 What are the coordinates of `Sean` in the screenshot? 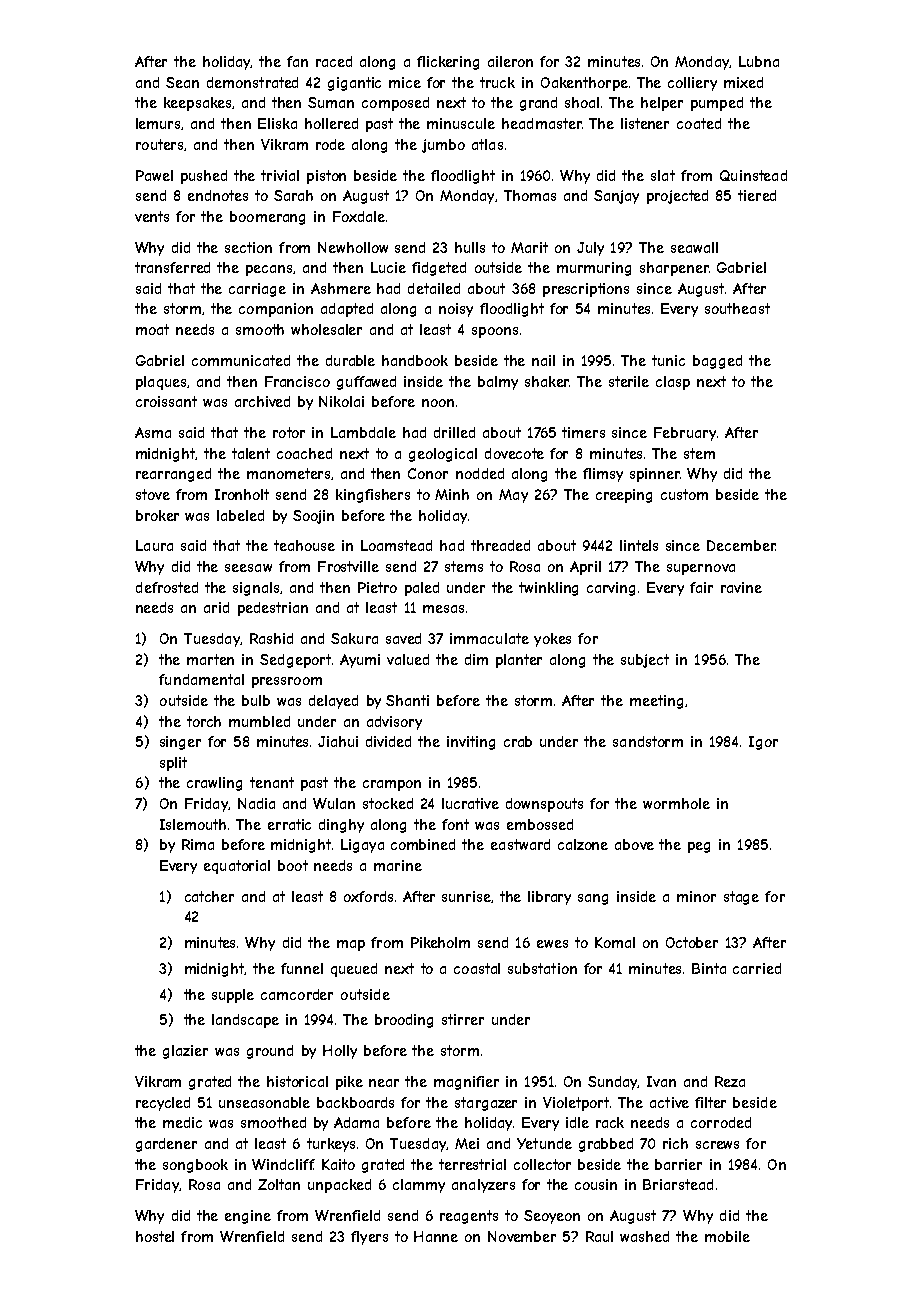 It's located at (182, 82).
